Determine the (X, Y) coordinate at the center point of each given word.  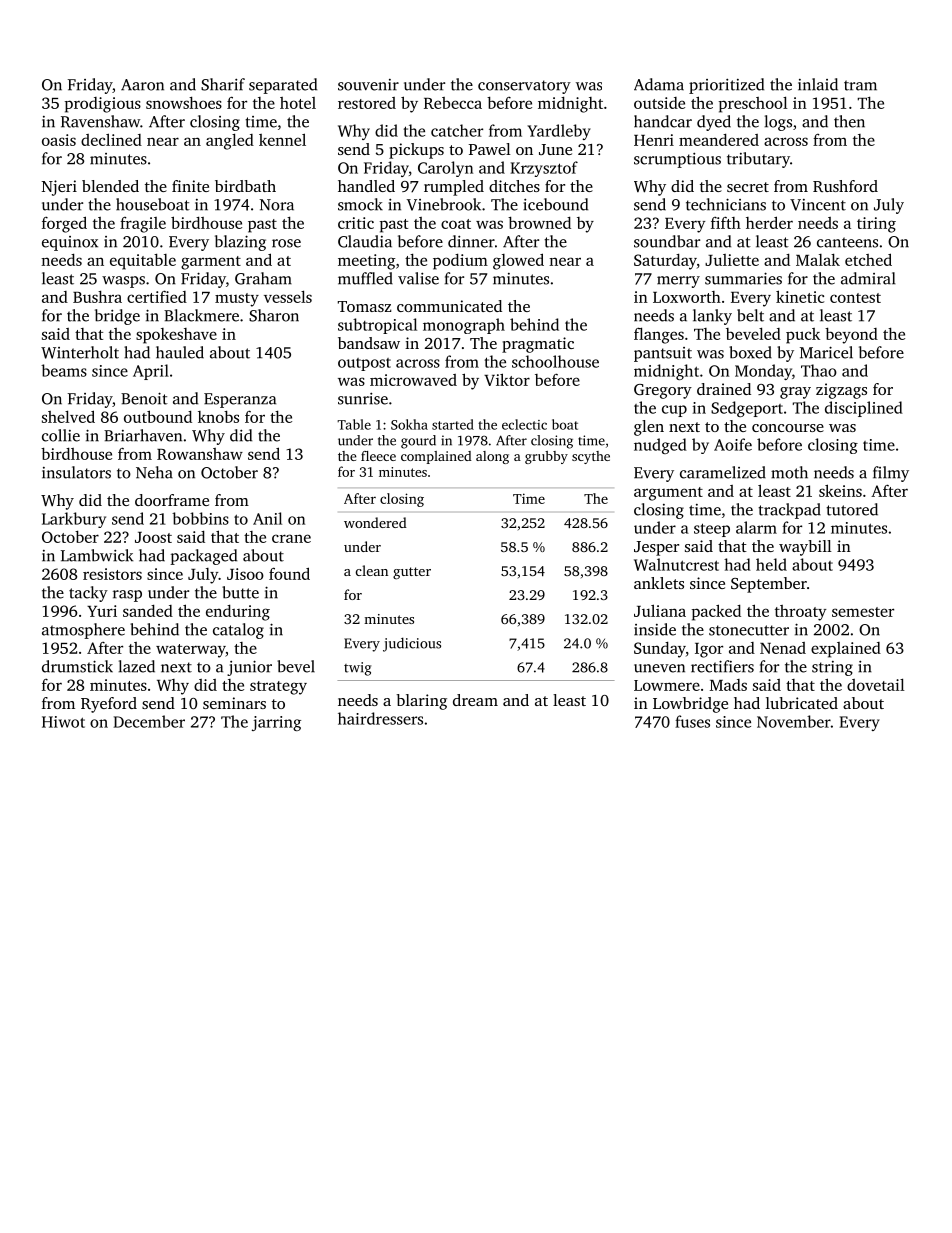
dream (475, 700)
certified (157, 296)
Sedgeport (747, 409)
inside (655, 629)
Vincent (818, 205)
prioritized (726, 86)
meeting (366, 262)
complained (436, 457)
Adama (659, 84)
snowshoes (184, 103)
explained (846, 650)
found (289, 573)
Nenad (783, 648)
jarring (276, 723)
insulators (76, 472)
